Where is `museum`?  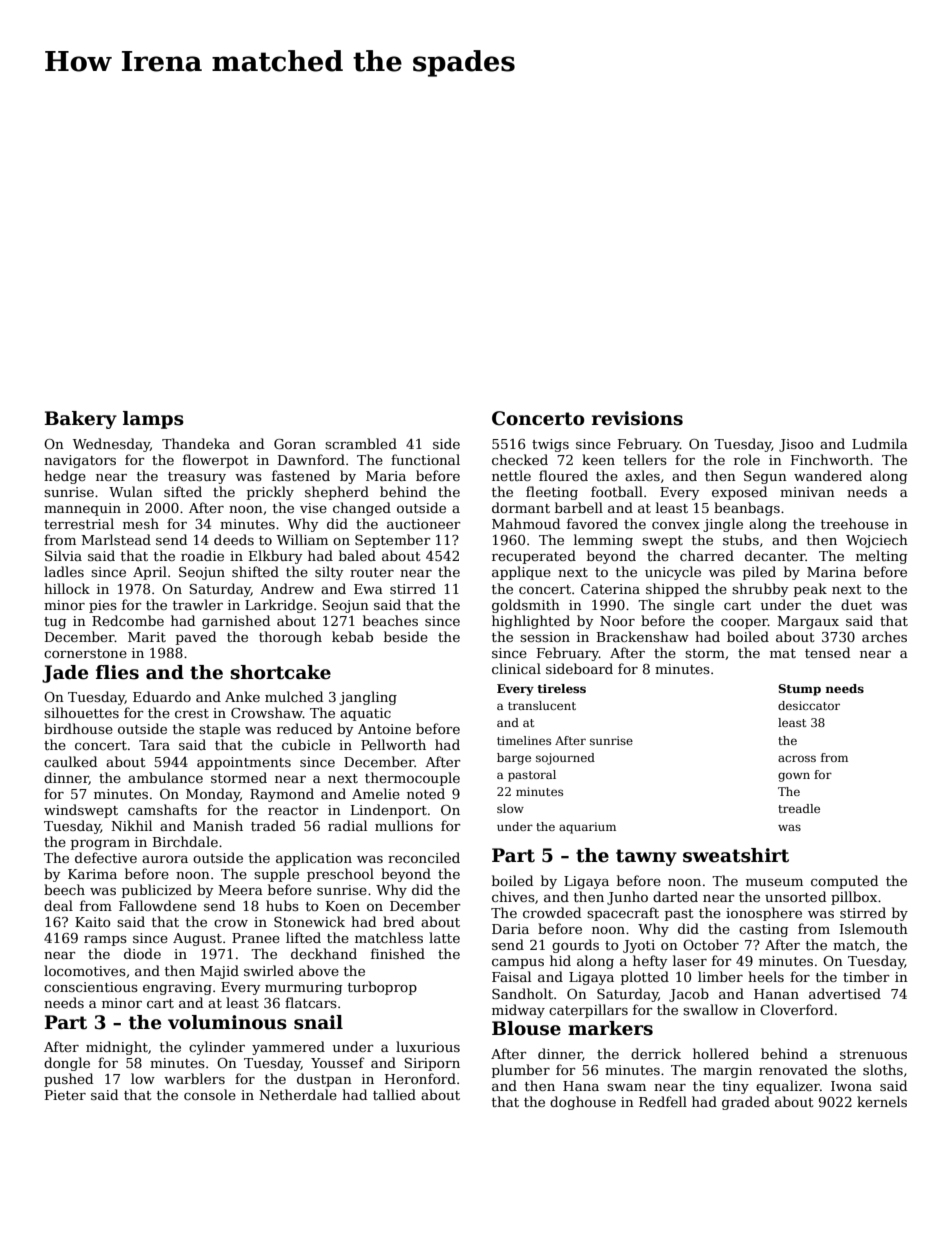
museum is located at coordinates (774, 882).
